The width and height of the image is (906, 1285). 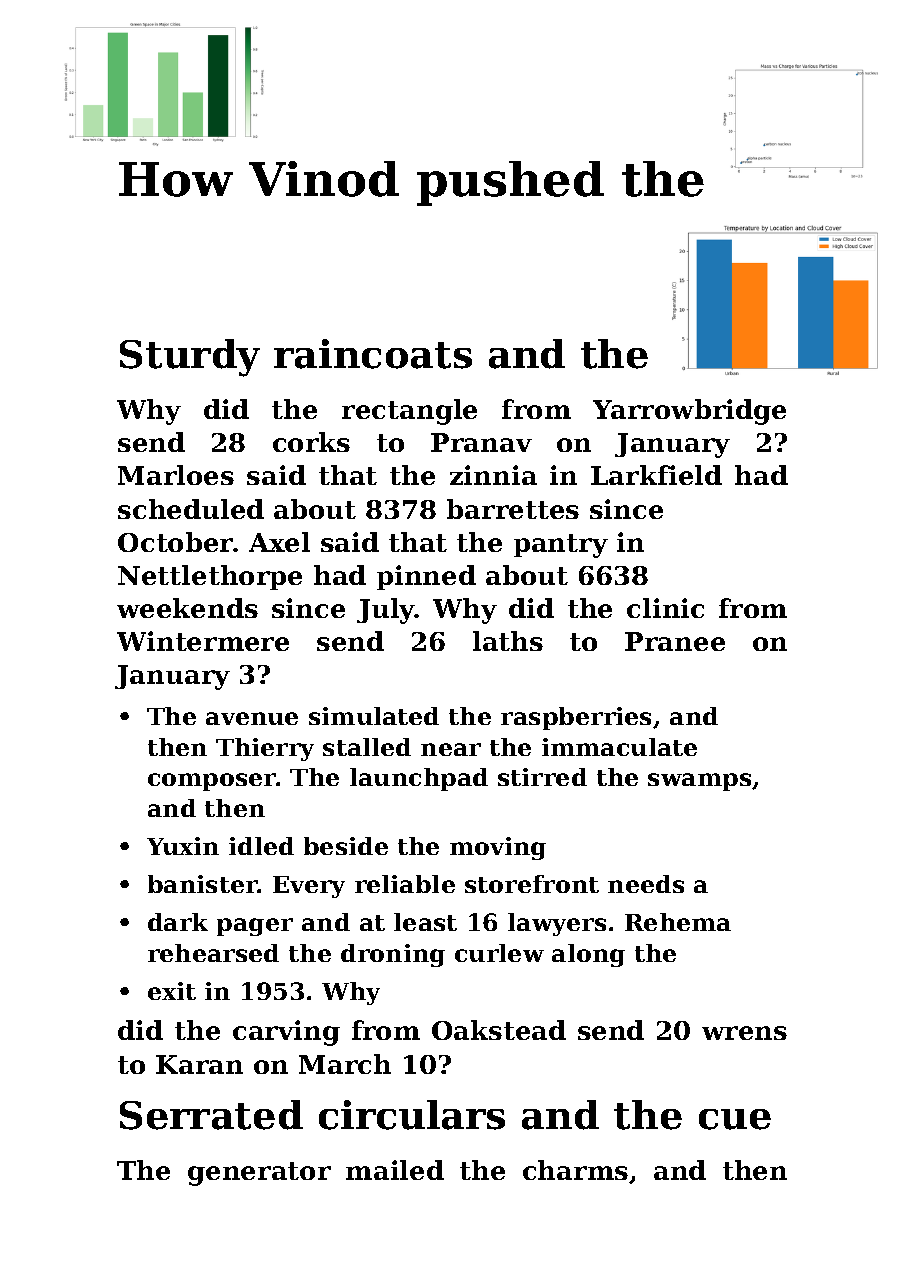 I want to click on rehearsed, so click(x=213, y=953).
